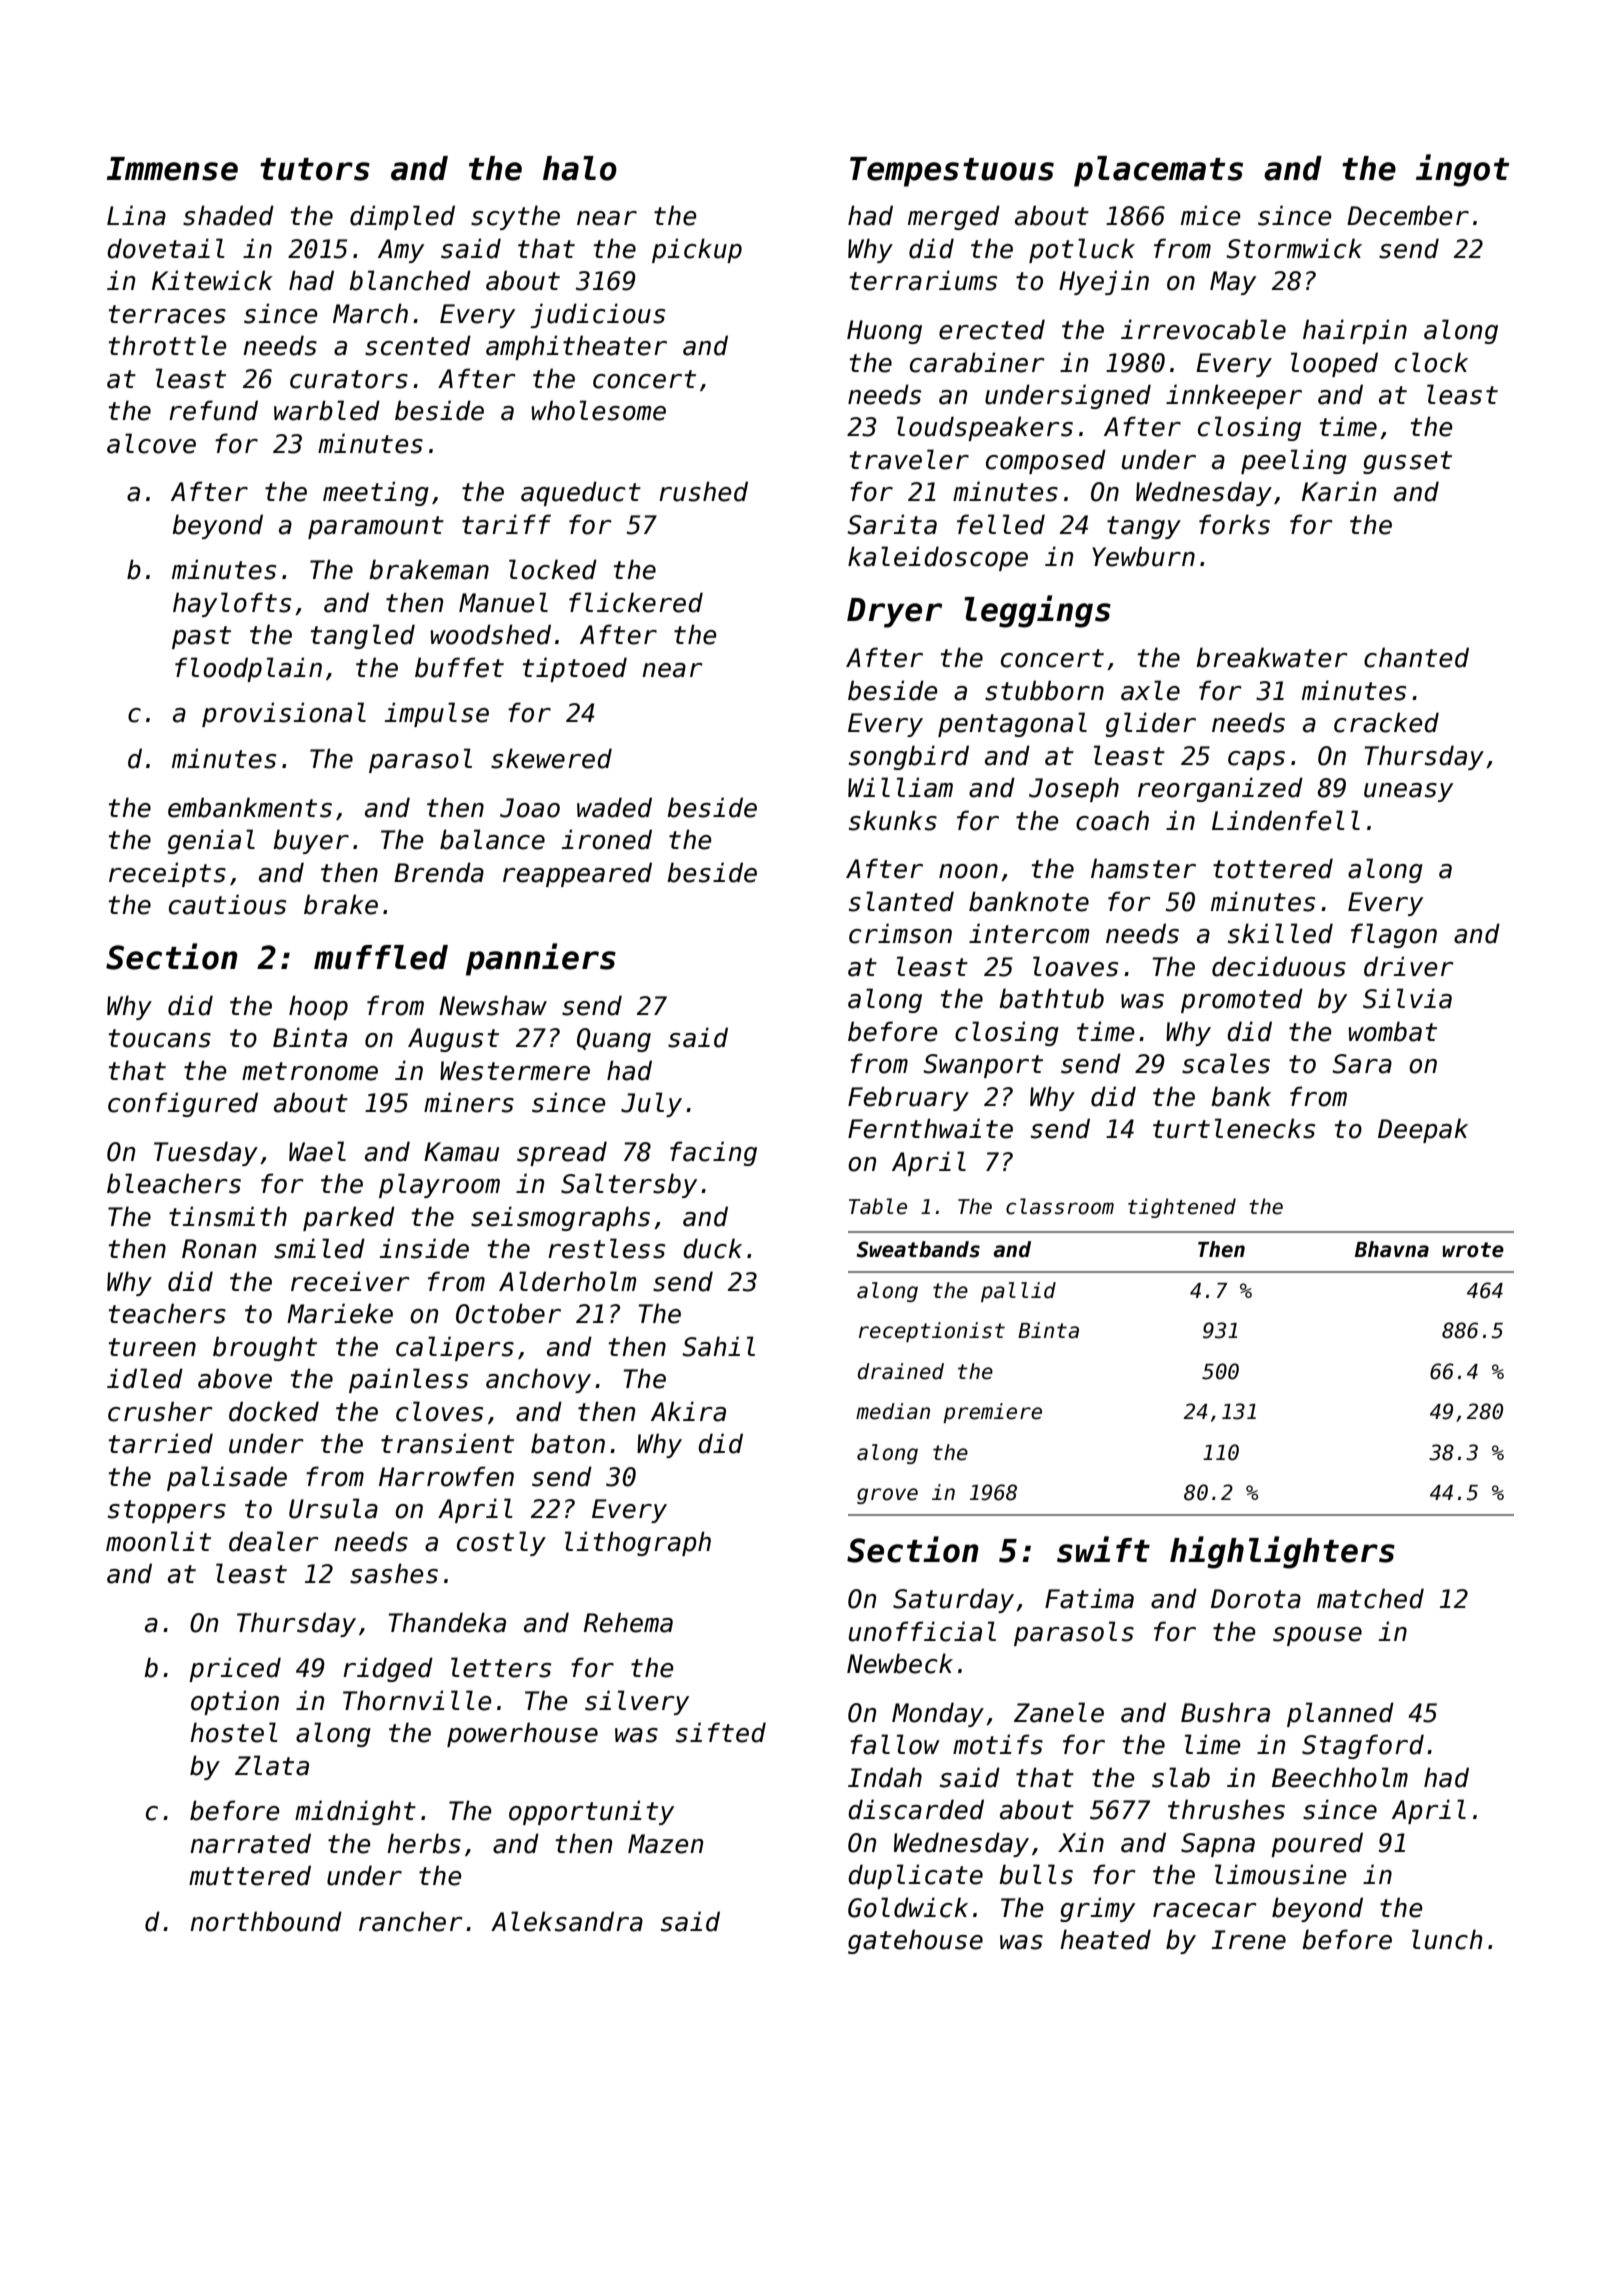 This page has height=2292, width=1620. Describe the element at coordinates (1362, 1064) in the page. I see `Sara` at that location.
